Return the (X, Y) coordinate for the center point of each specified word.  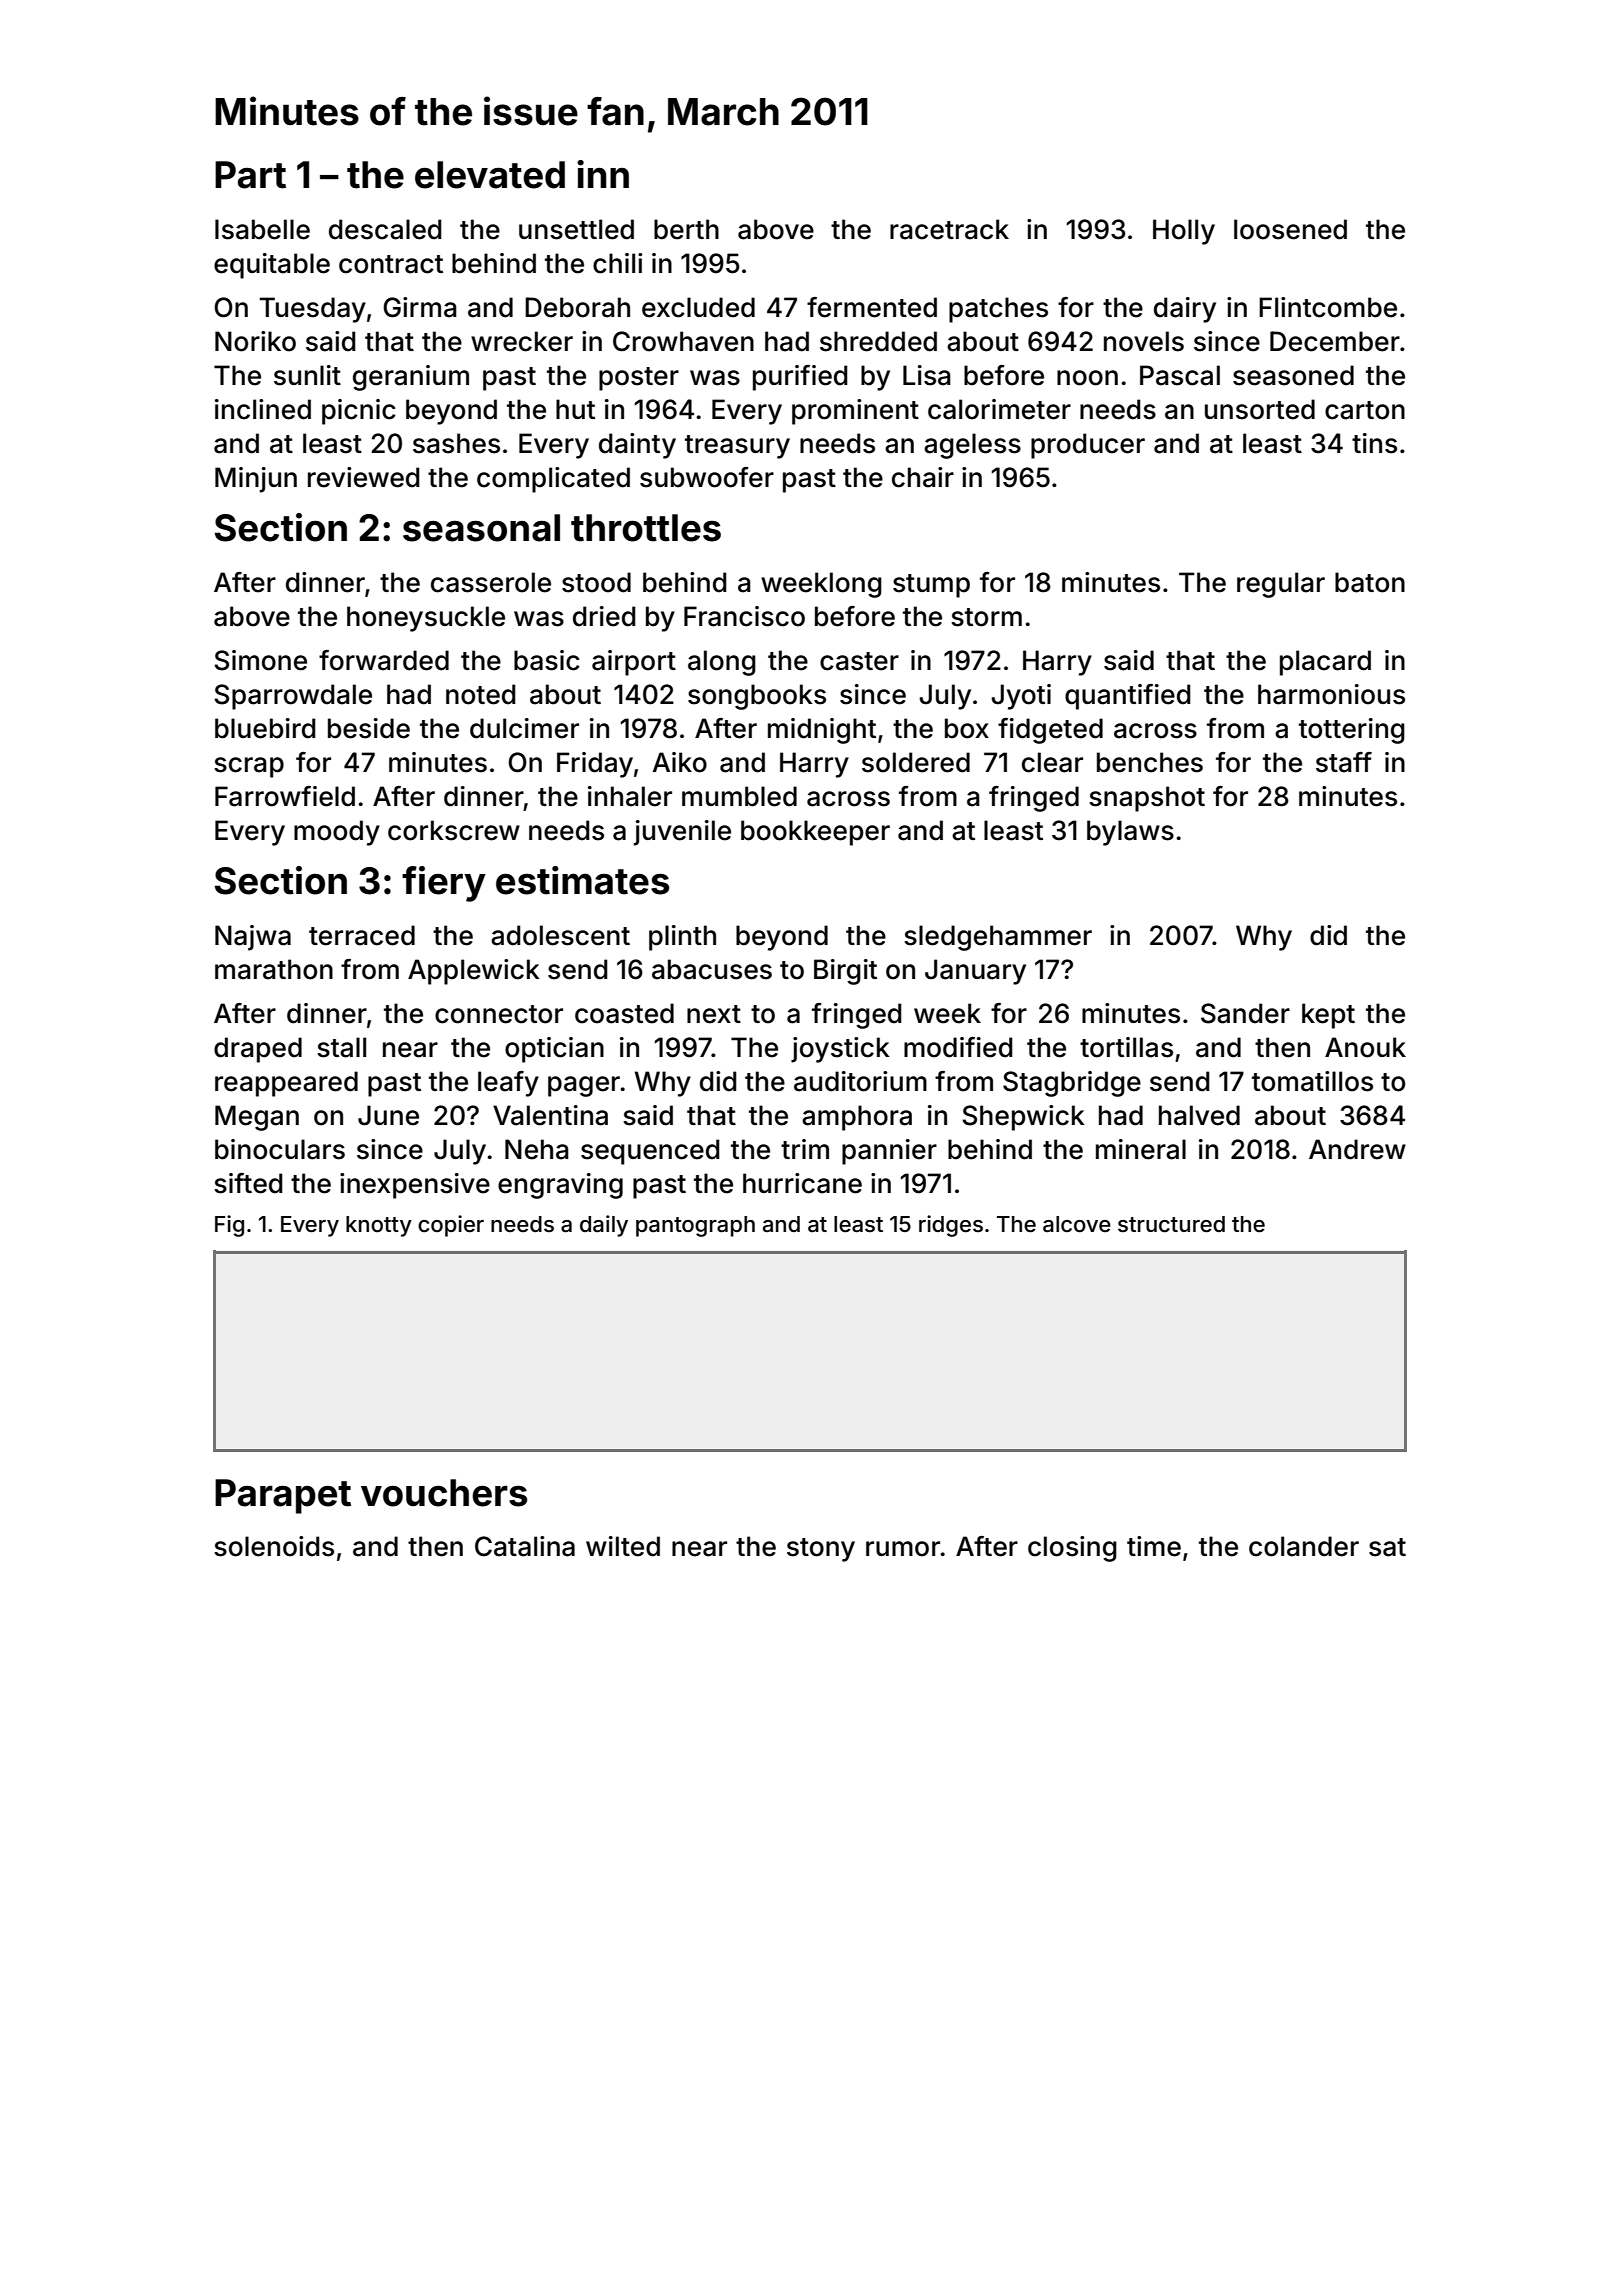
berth (686, 229)
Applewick (474, 972)
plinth (682, 938)
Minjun (256, 480)
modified (958, 1047)
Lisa (927, 375)
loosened (1290, 229)
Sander (1245, 1013)
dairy (1185, 310)
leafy (508, 1084)
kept (1328, 1016)
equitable (272, 266)
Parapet (283, 1496)
